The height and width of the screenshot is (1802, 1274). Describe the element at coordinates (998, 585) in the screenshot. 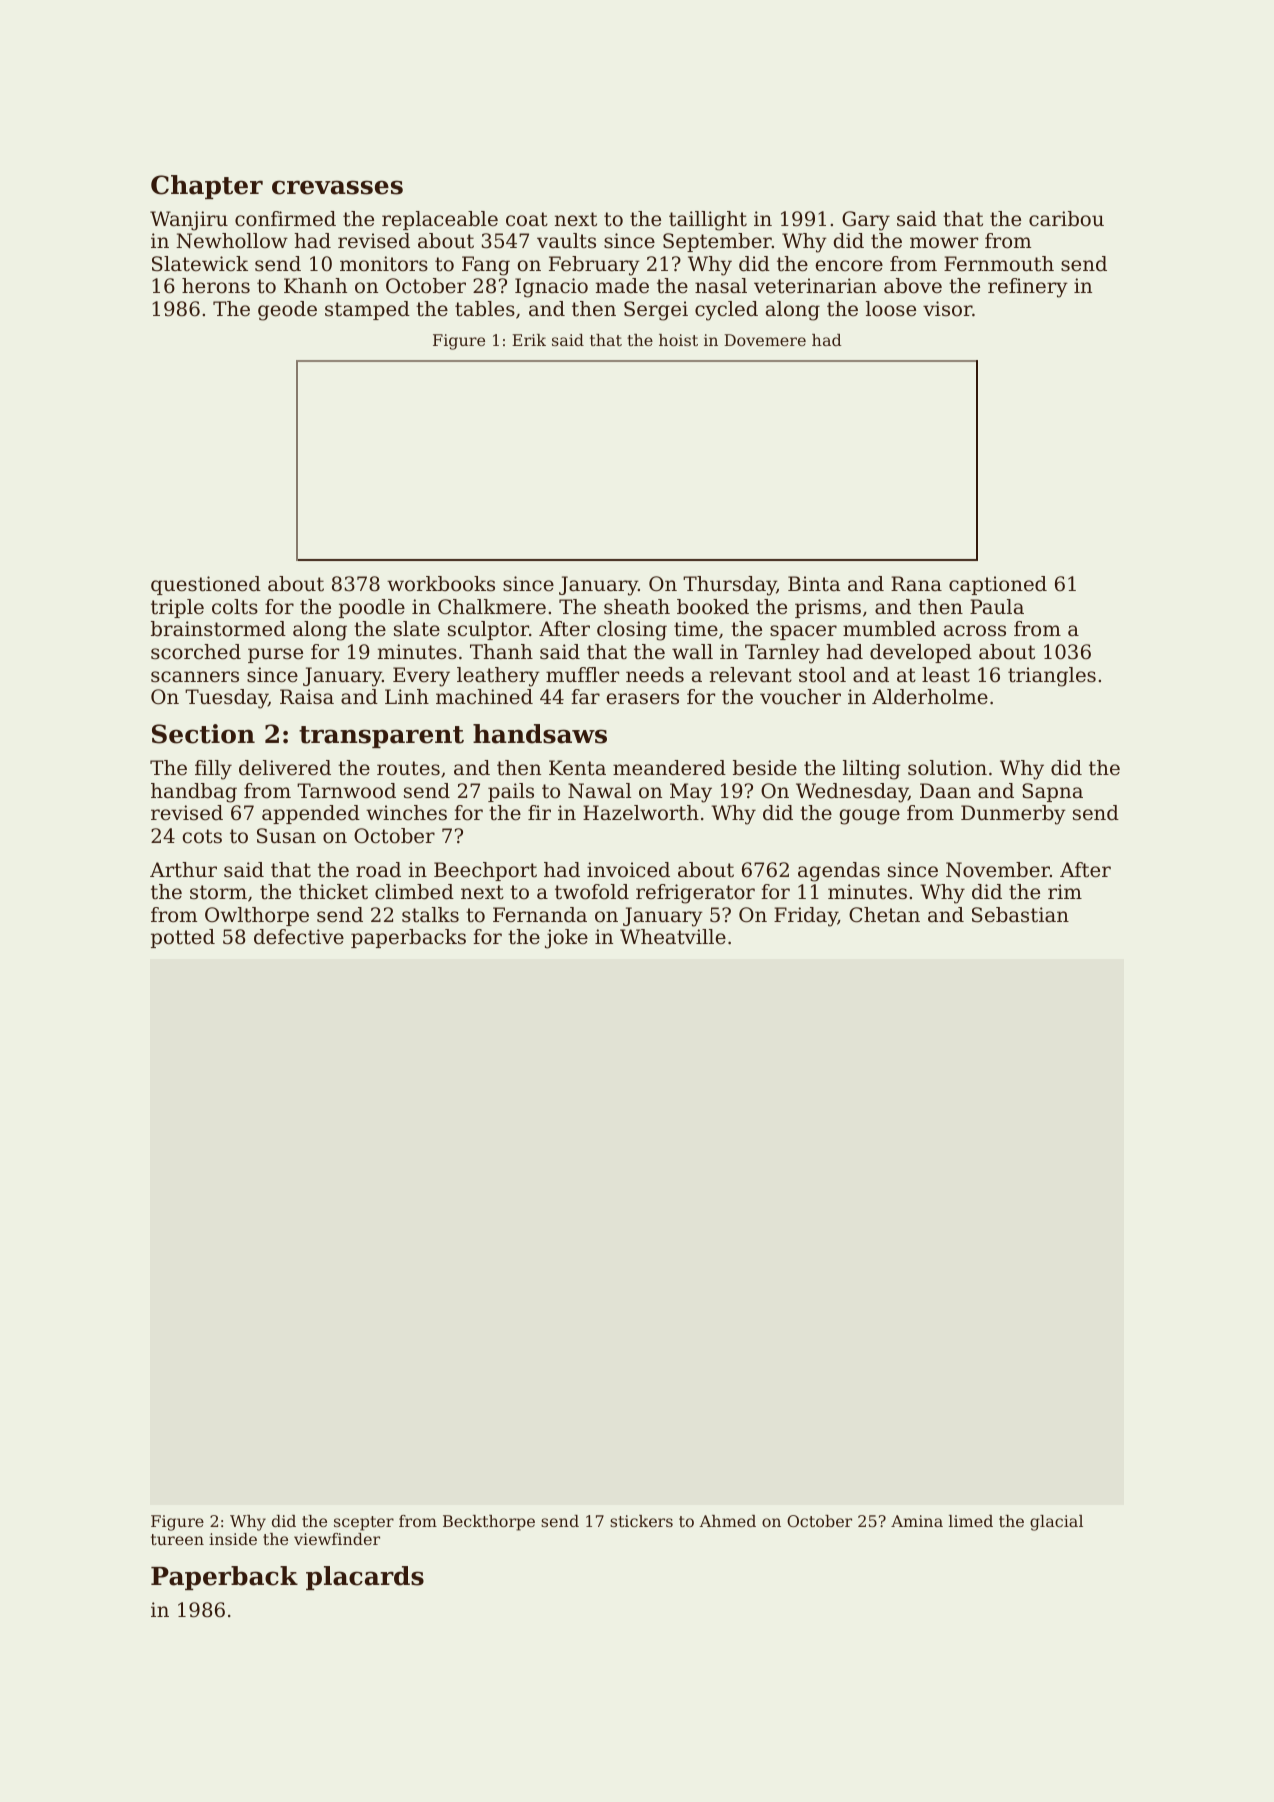

I see `captioned` at that location.
